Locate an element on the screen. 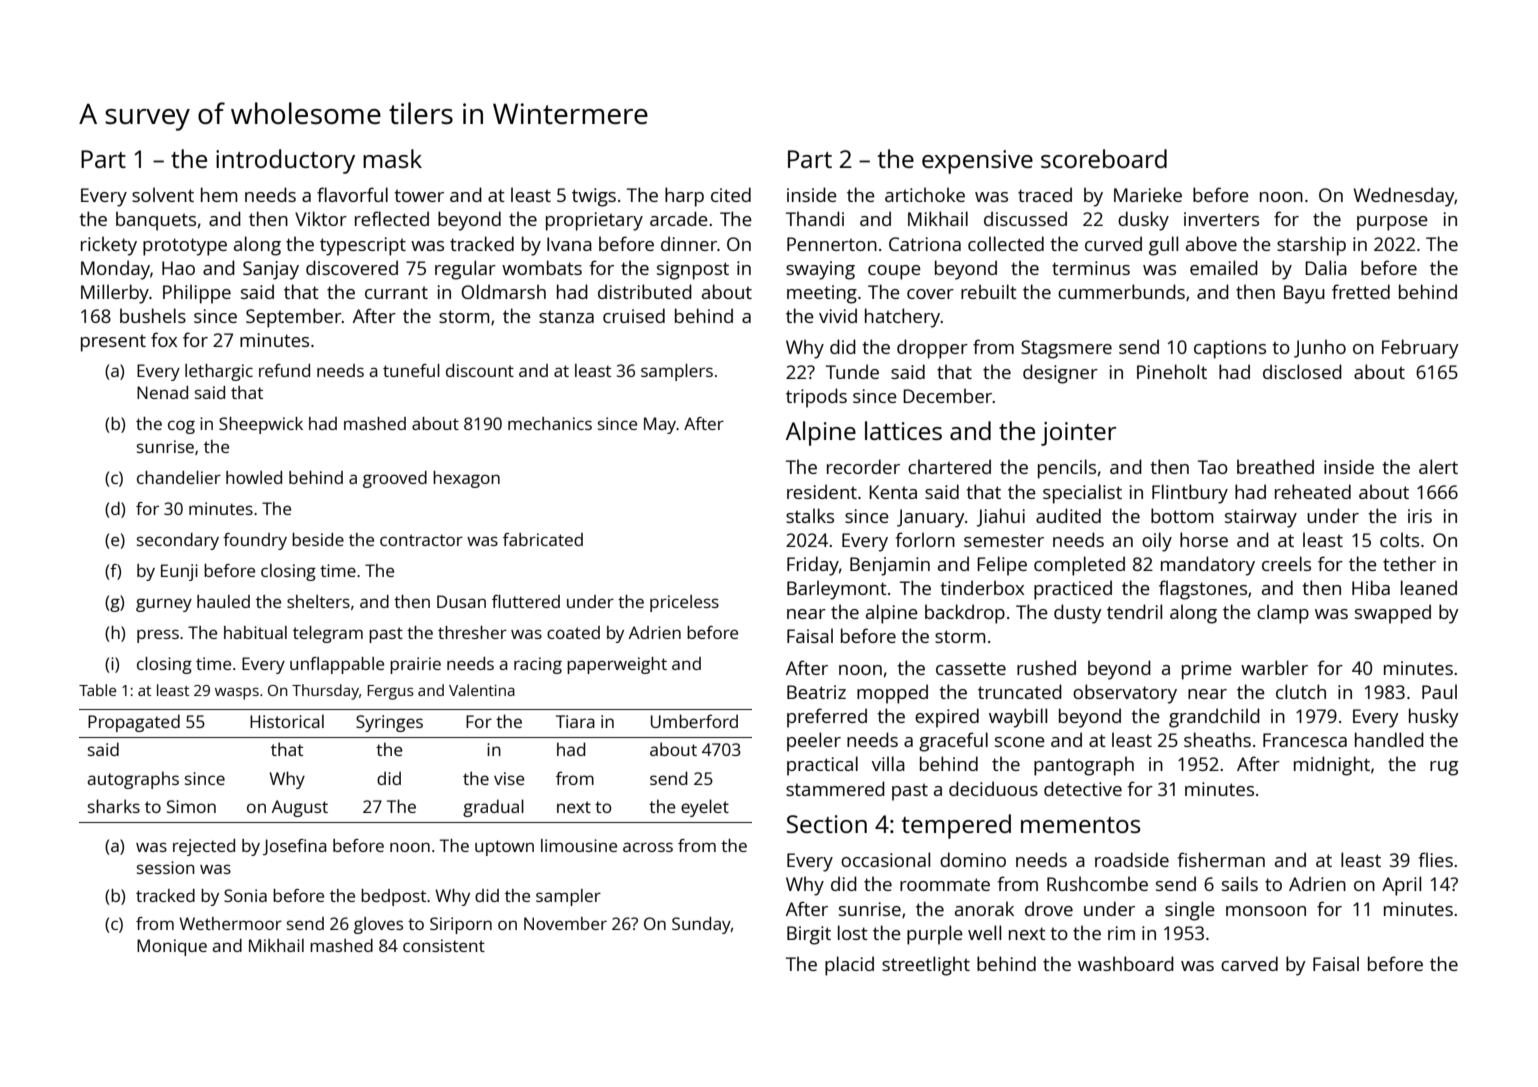  expensive is located at coordinates (977, 162).
